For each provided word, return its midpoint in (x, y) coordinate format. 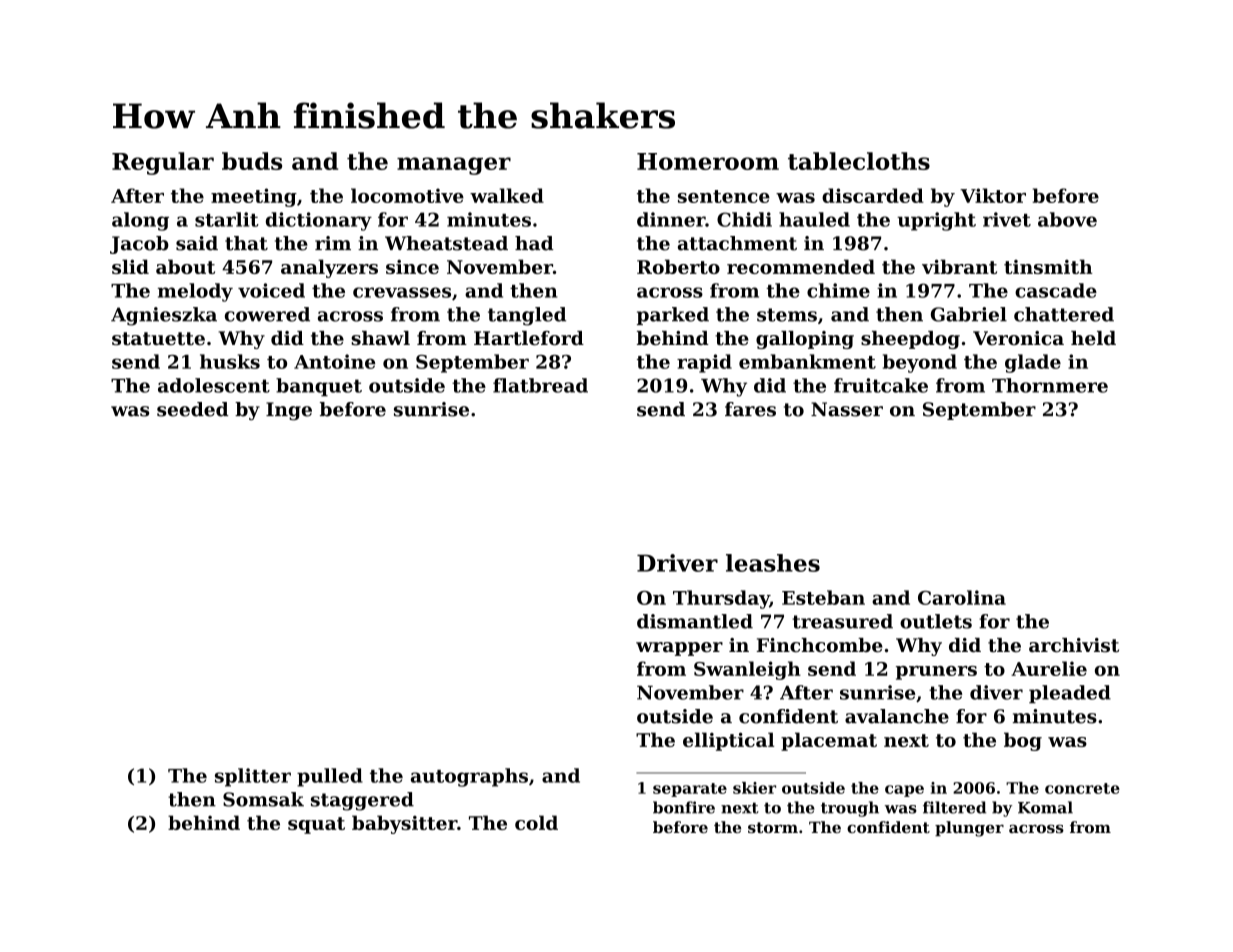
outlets (936, 621)
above (1067, 219)
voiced (271, 290)
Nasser (847, 409)
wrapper (679, 649)
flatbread (540, 385)
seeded (192, 409)
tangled (527, 316)
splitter (253, 777)
